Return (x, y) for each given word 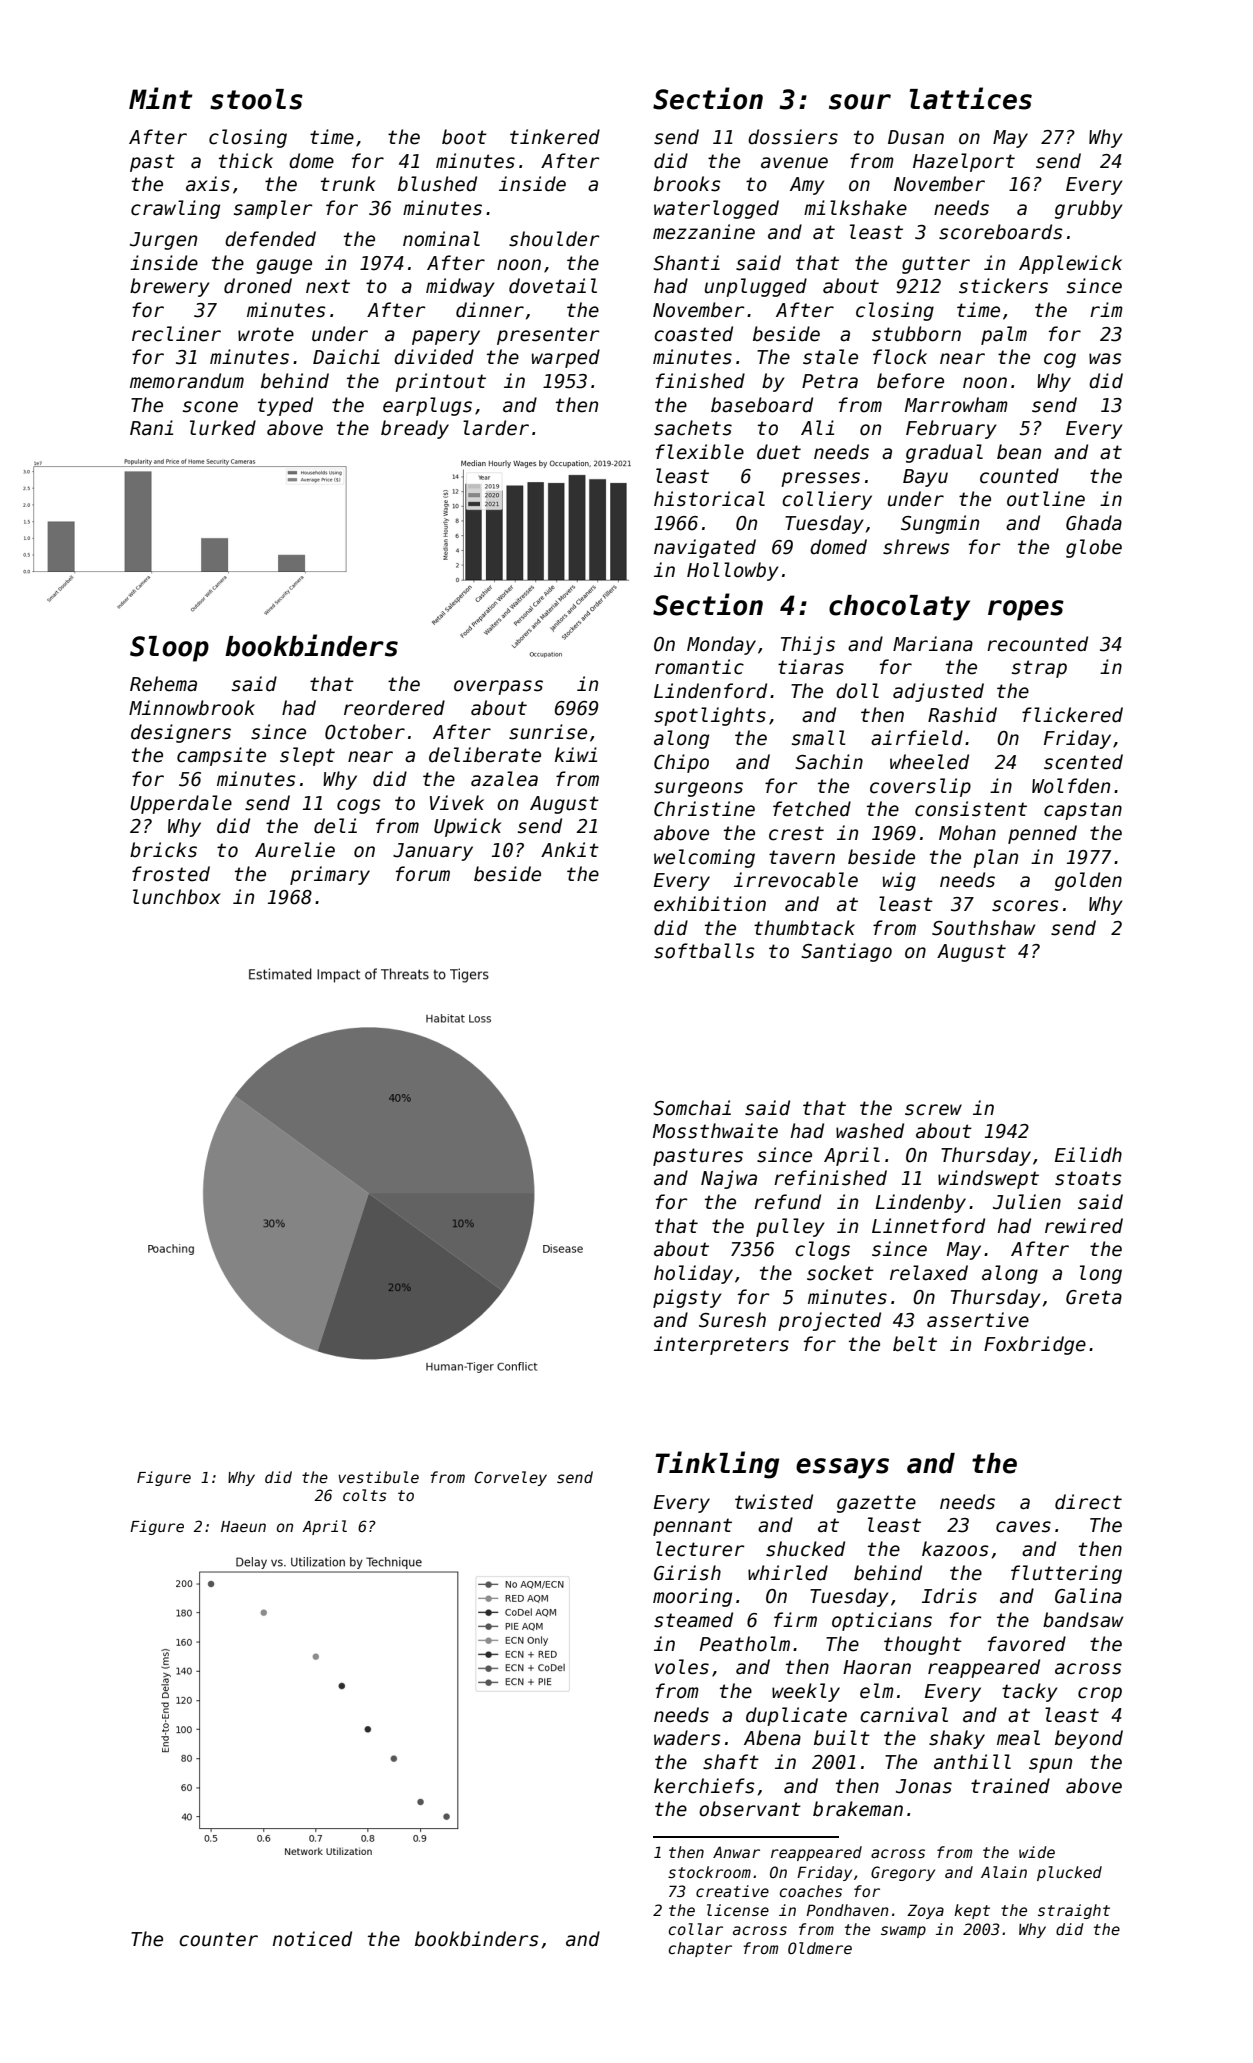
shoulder (554, 239)
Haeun (243, 1526)
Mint (161, 98)
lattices (971, 98)
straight (1074, 1911)
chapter (700, 1949)
